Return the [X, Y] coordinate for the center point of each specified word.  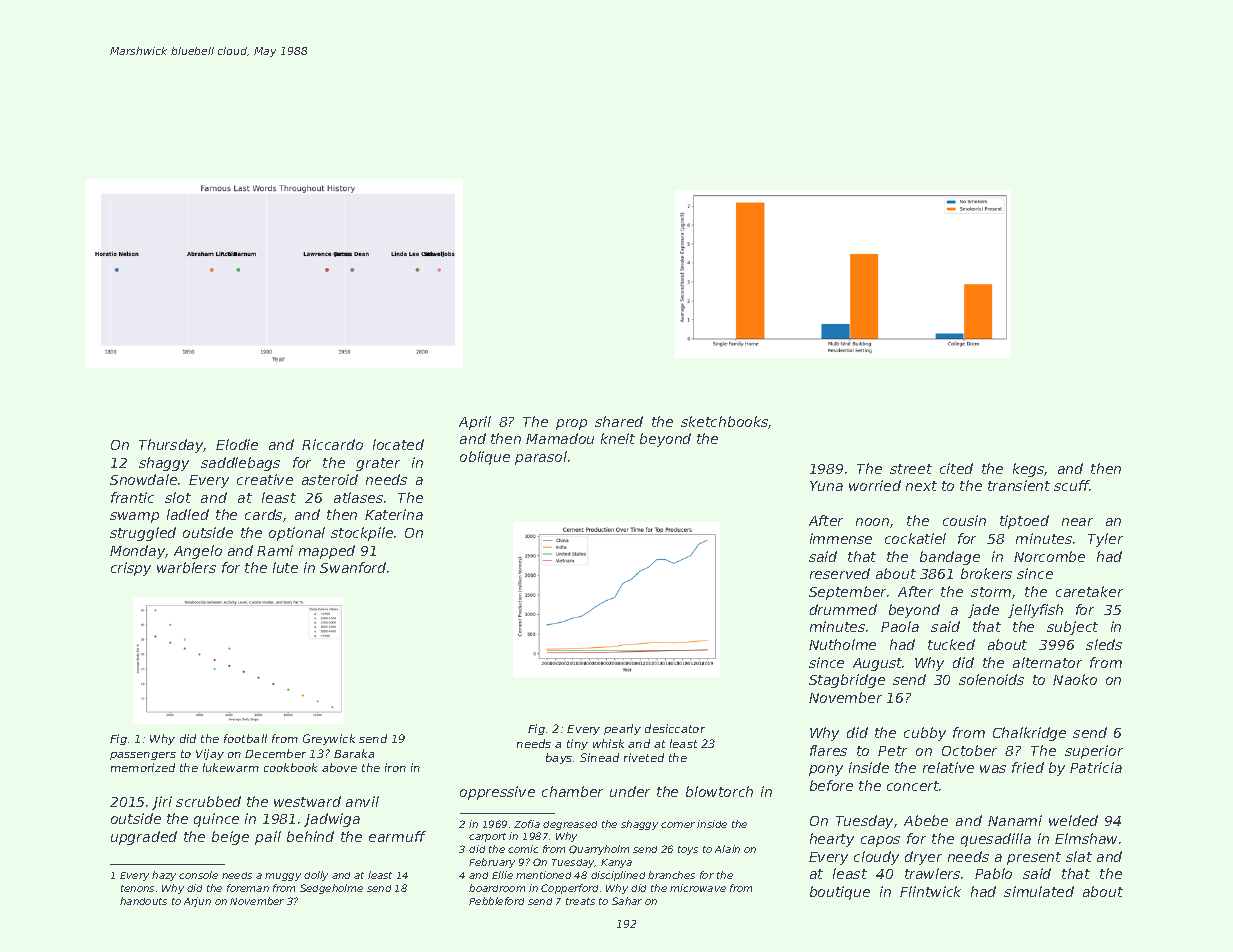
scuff [1072, 485]
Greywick [329, 739]
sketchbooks [725, 422]
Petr [892, 751]
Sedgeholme [331, 889]
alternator [1047, 662]
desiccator [675, 728]
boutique [840, 893]
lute [285, 567]
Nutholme [842, 644]
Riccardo [332, 444]
